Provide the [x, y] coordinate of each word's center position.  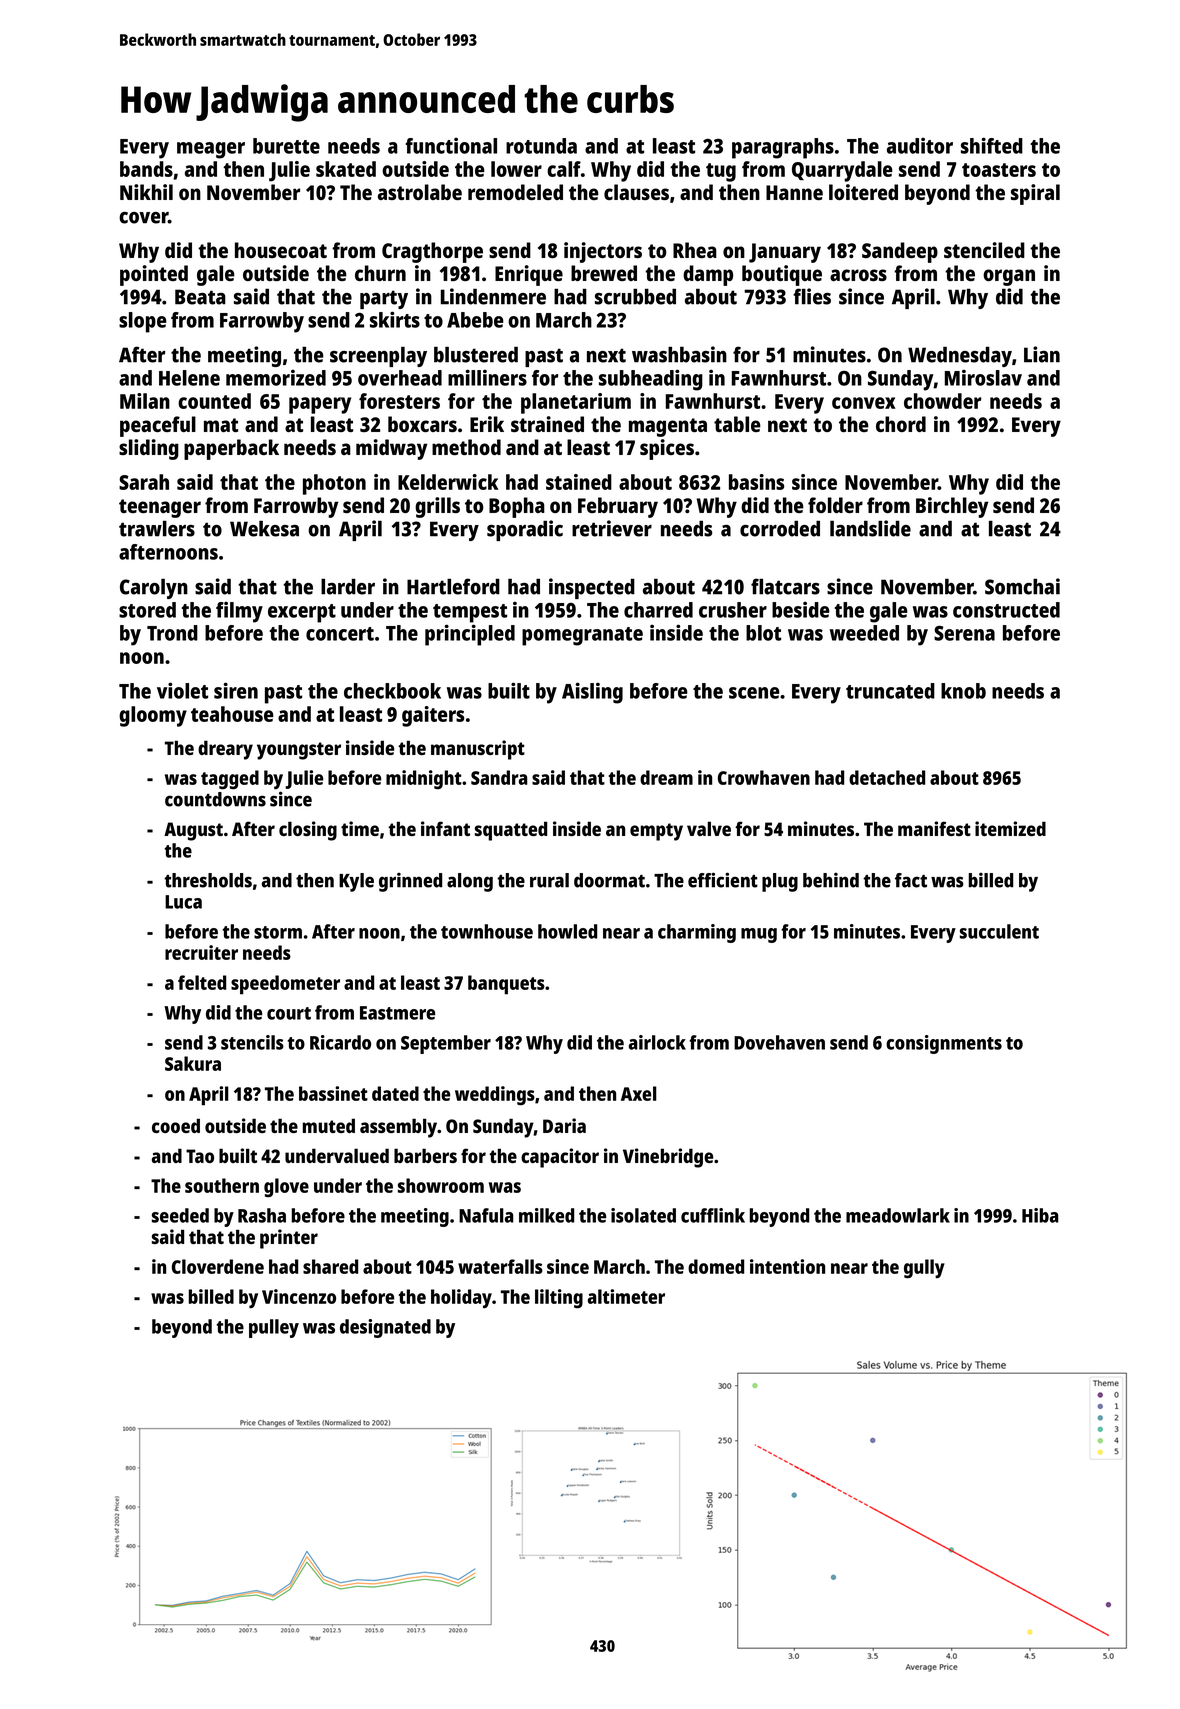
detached [887, 777]
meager [211, 150]
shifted [992, 145]
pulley [274, 1328]
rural [549, 880]
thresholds [208, 880]
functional [451, 145]
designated [385, 1328]
